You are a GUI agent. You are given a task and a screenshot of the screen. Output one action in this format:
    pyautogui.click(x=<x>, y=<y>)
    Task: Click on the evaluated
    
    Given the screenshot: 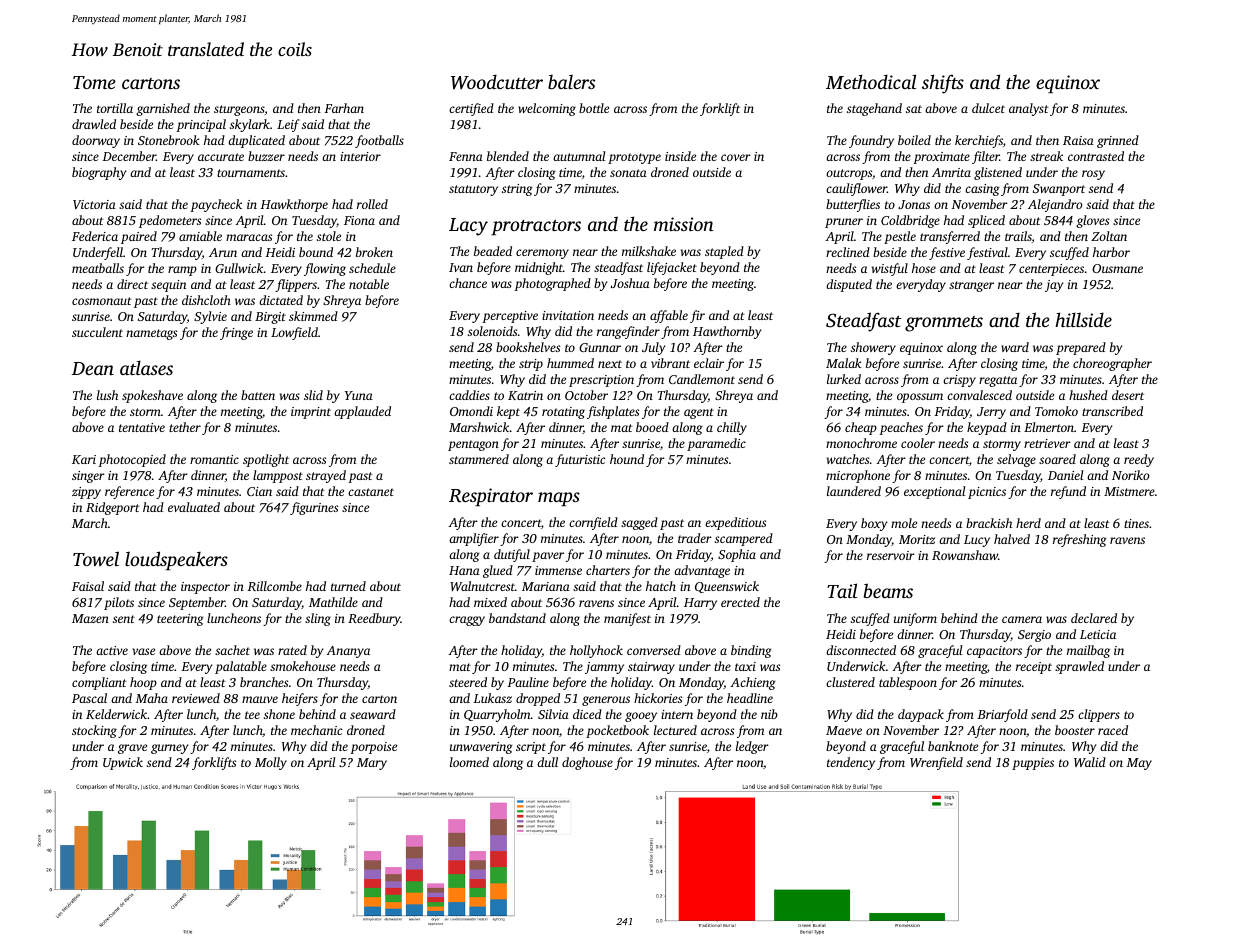 What is the action you would take?
    pyautogui.click(x=194, y=507)
